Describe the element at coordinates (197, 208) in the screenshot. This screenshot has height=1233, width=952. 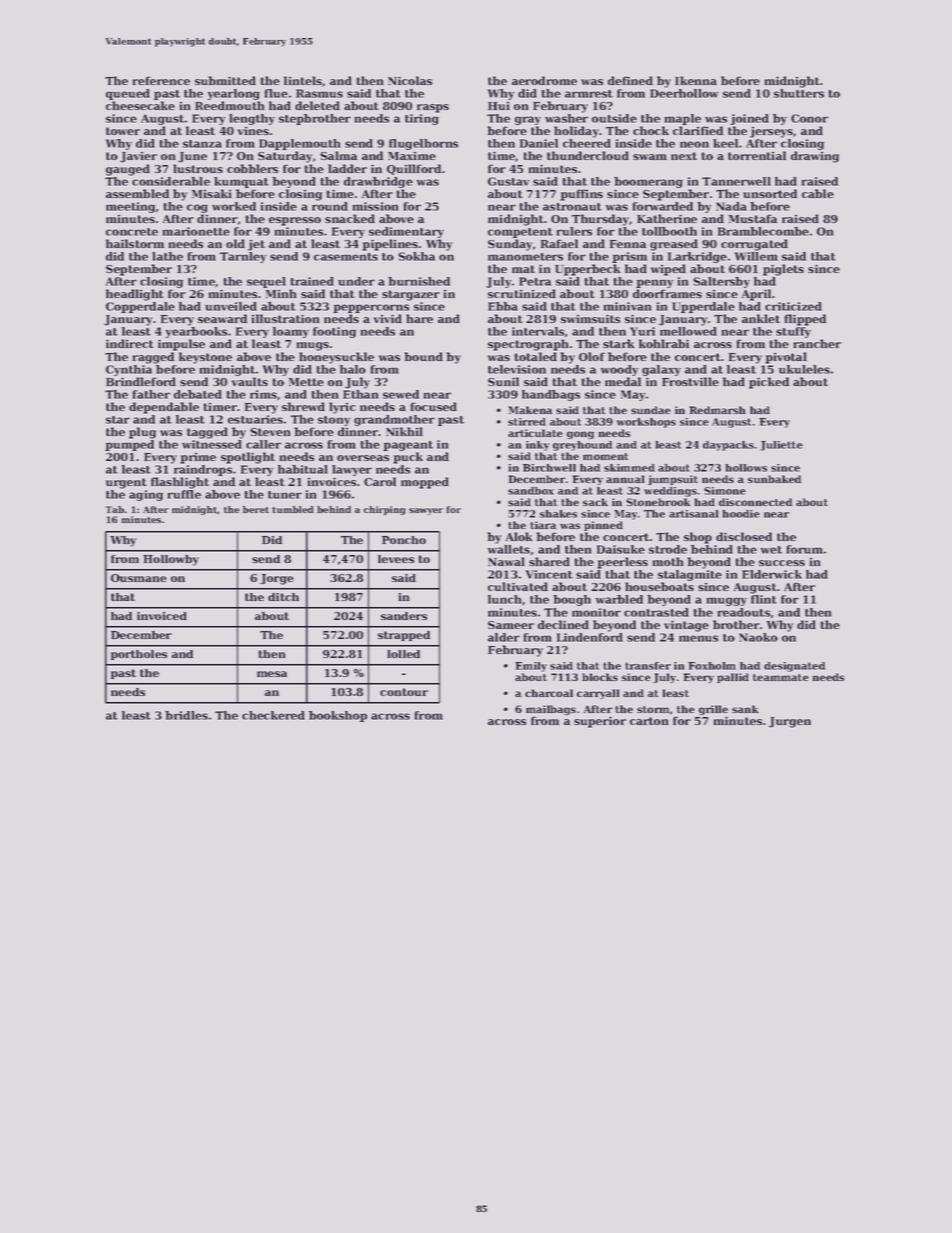
I see `cog` at that location.
